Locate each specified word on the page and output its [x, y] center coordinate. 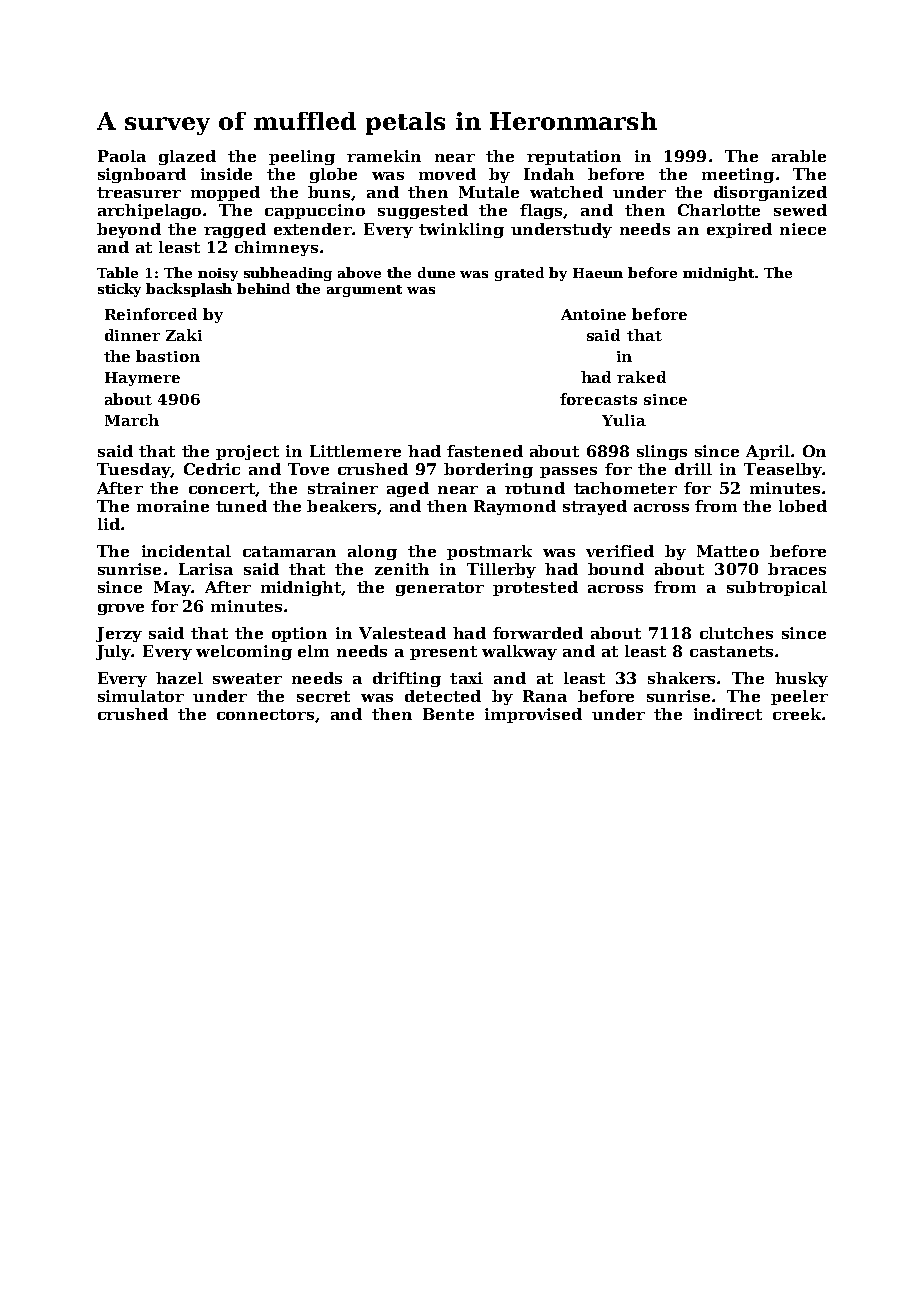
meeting [738, 175]
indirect [728, 714]
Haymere [142, 379]
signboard [142, 175]
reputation [574, 157]
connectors [265, 714]
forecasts [598, 399]
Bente [448, 714]
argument [364, 291]
